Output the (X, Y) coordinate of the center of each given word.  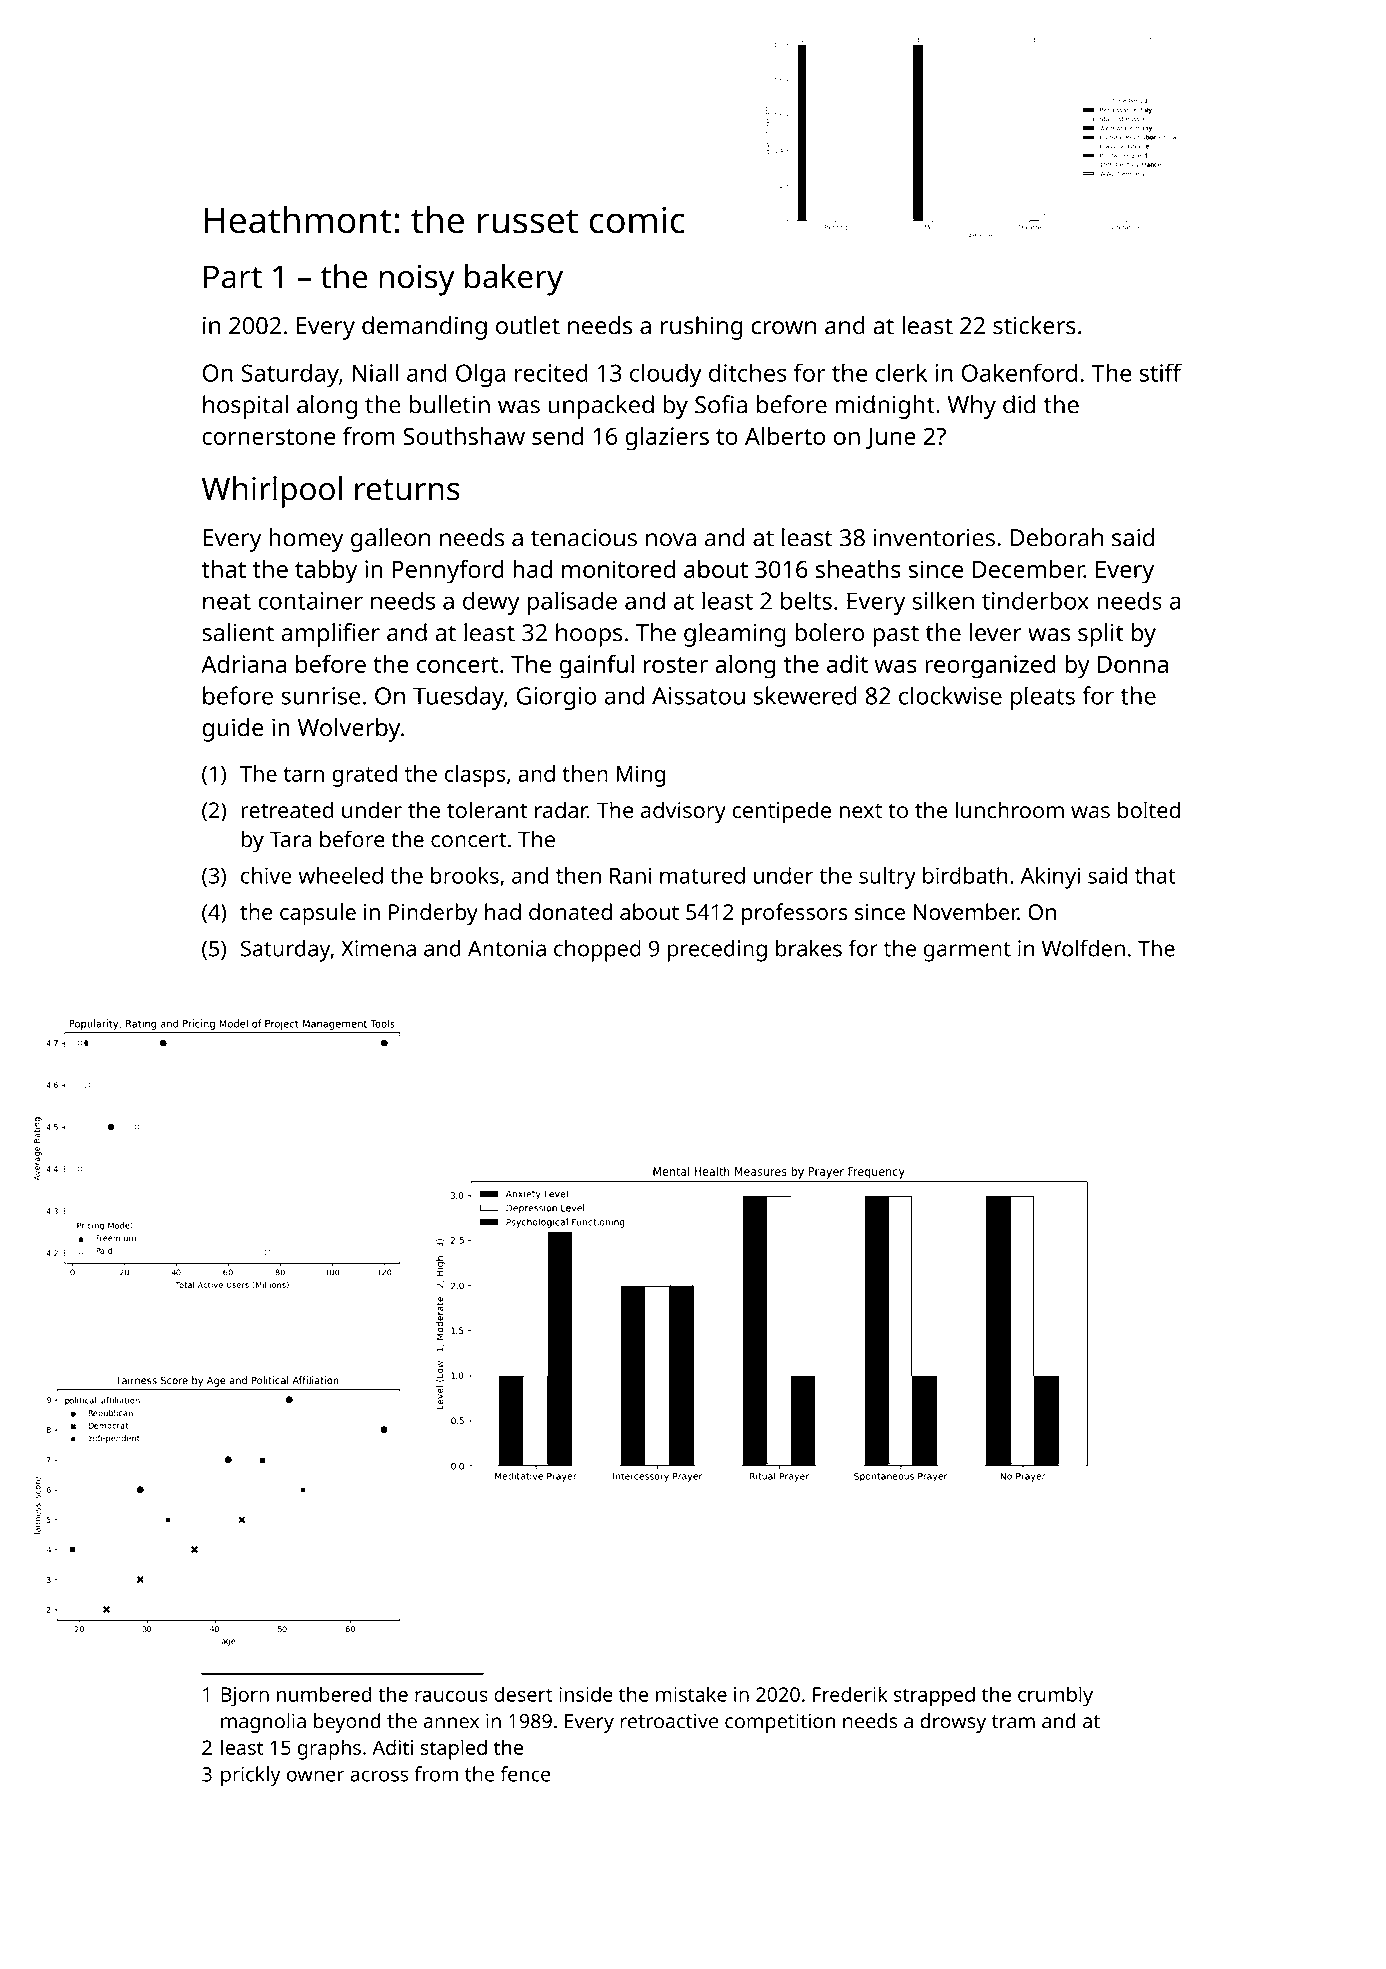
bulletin (449, 404)
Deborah (1056, 537)
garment (967, 952)
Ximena (378, 948)
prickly (251, 1776)
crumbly (1055, 1696)
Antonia (507, 948)
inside (586, 1694)
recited (551, 372)
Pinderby (433, 914)
